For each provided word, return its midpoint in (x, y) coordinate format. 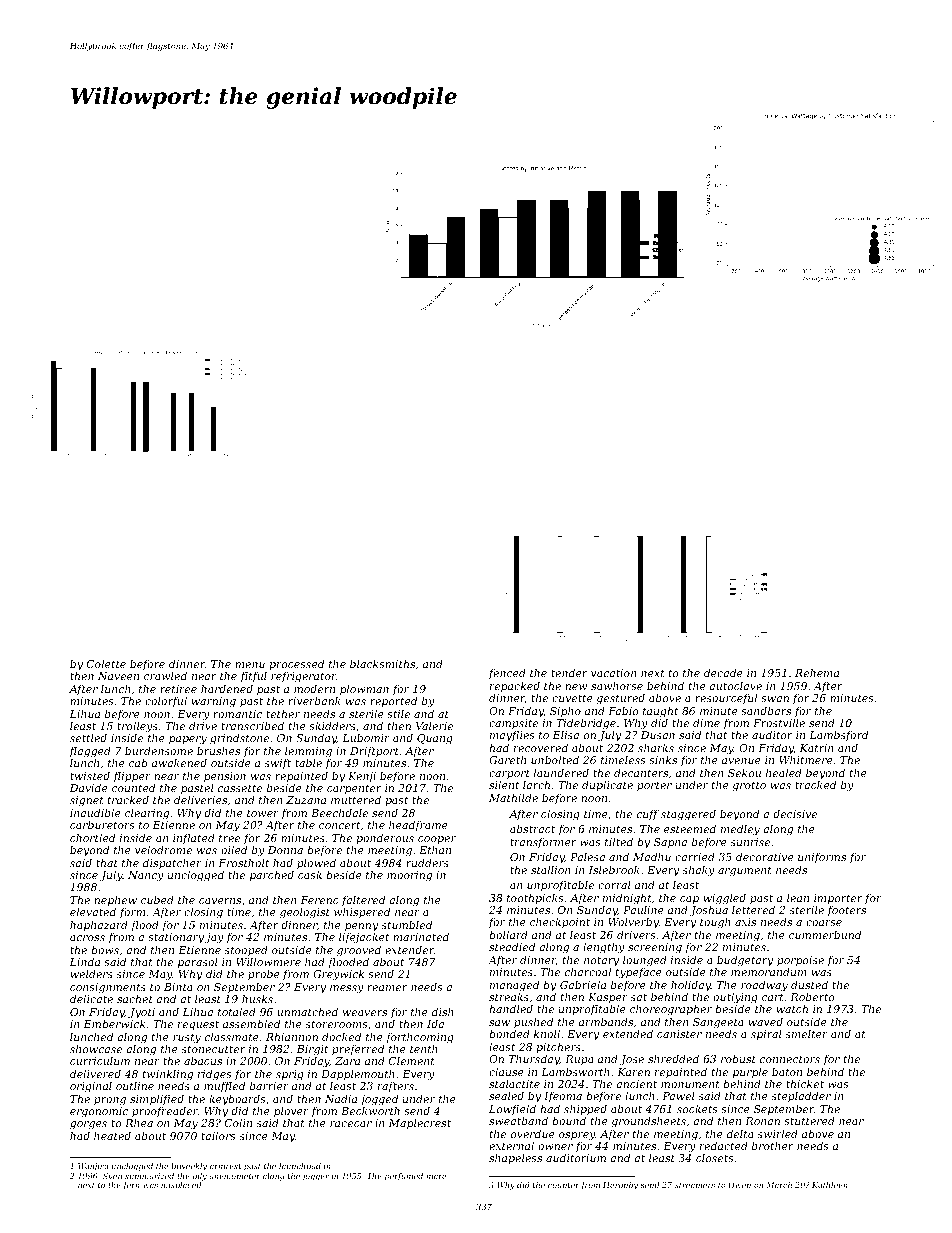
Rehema (817, 672)
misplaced (181, 1186)
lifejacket (364, 938)
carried (695, 856)
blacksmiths (382, 663)
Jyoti (141, 1013)
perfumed (404, 1177)
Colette (106, 663)
